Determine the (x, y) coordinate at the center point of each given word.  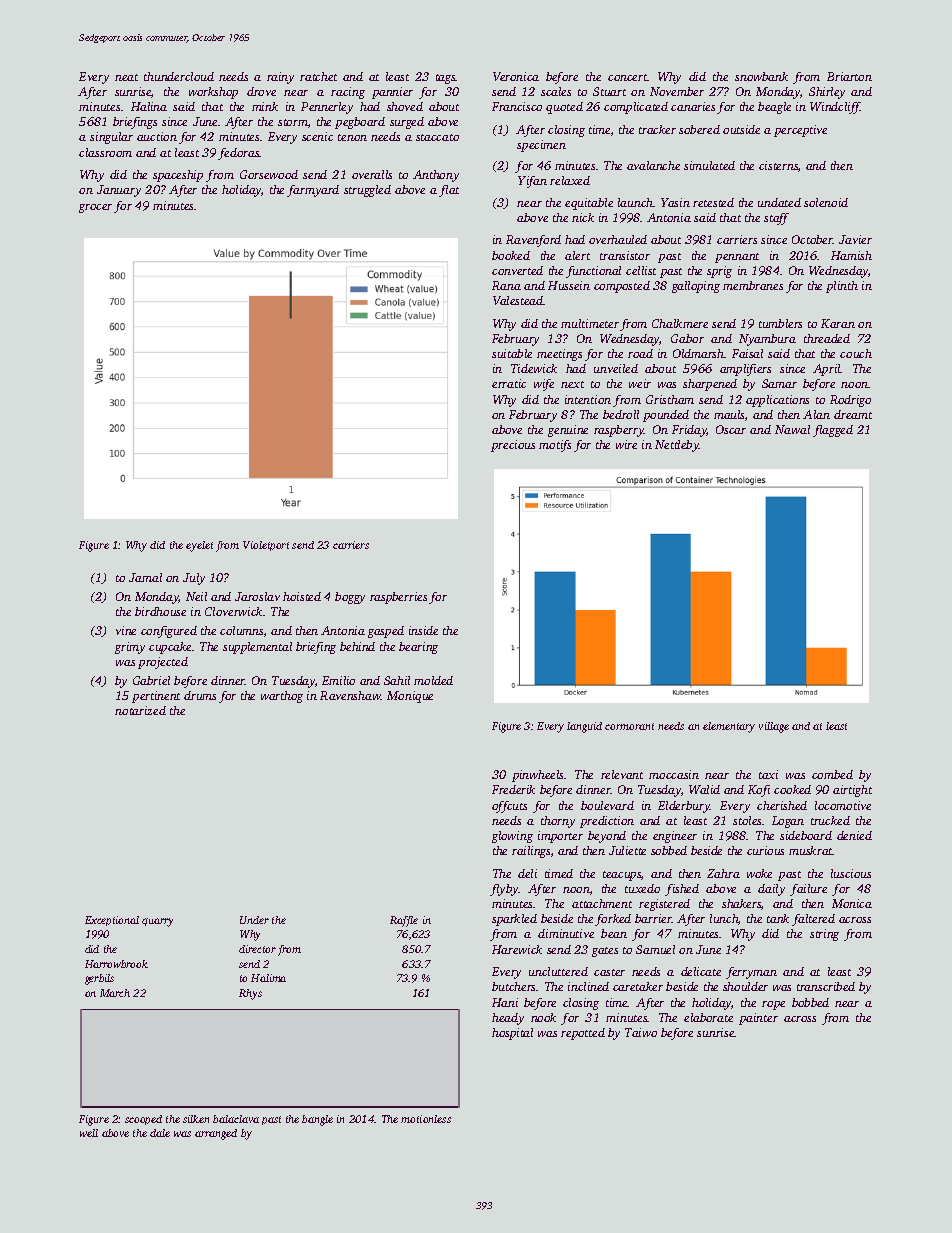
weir (640, 383)
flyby (504, 890)
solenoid (826, 202)
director (257, 949)
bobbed (810, 1002)
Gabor (687, 338)
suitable (512, 353)
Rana (506, 285)
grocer (95, 208)
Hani (505, 1002)
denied (854, 835)
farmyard (313, 191)
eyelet (199, 546)
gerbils (99, 979)
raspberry (619, 431)
